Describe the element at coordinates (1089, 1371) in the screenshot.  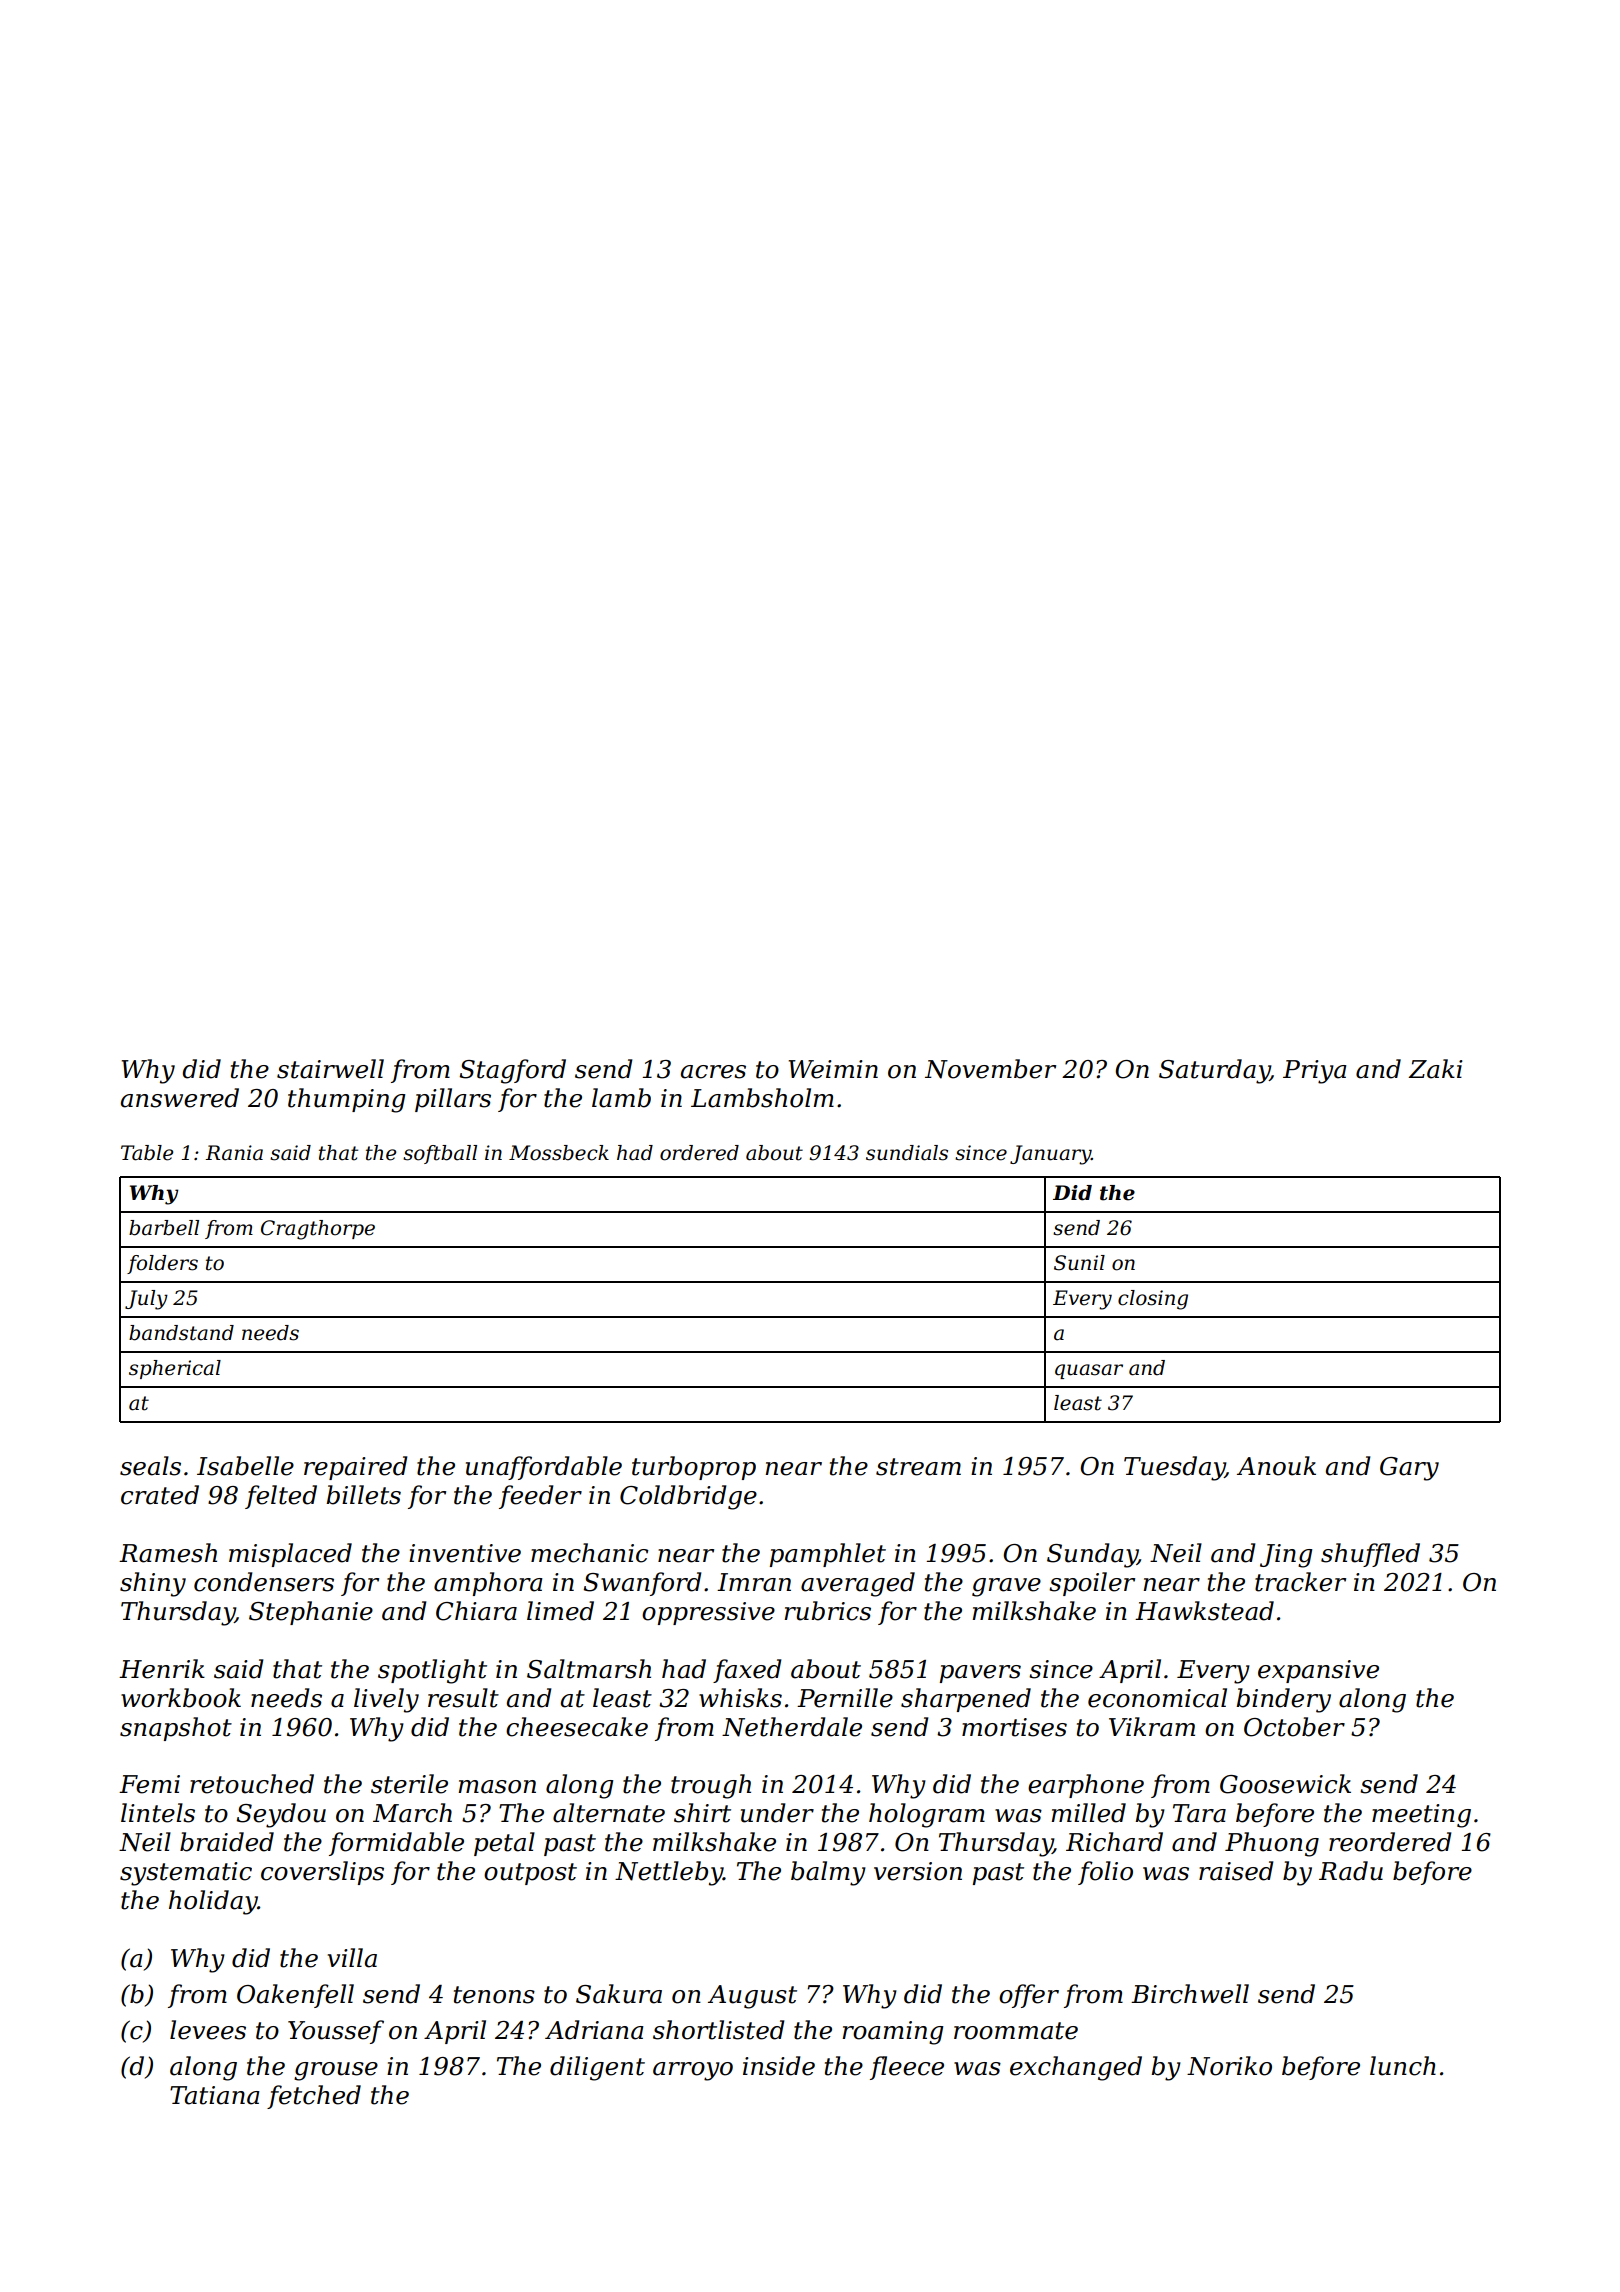
I see `quasar` at that location.
